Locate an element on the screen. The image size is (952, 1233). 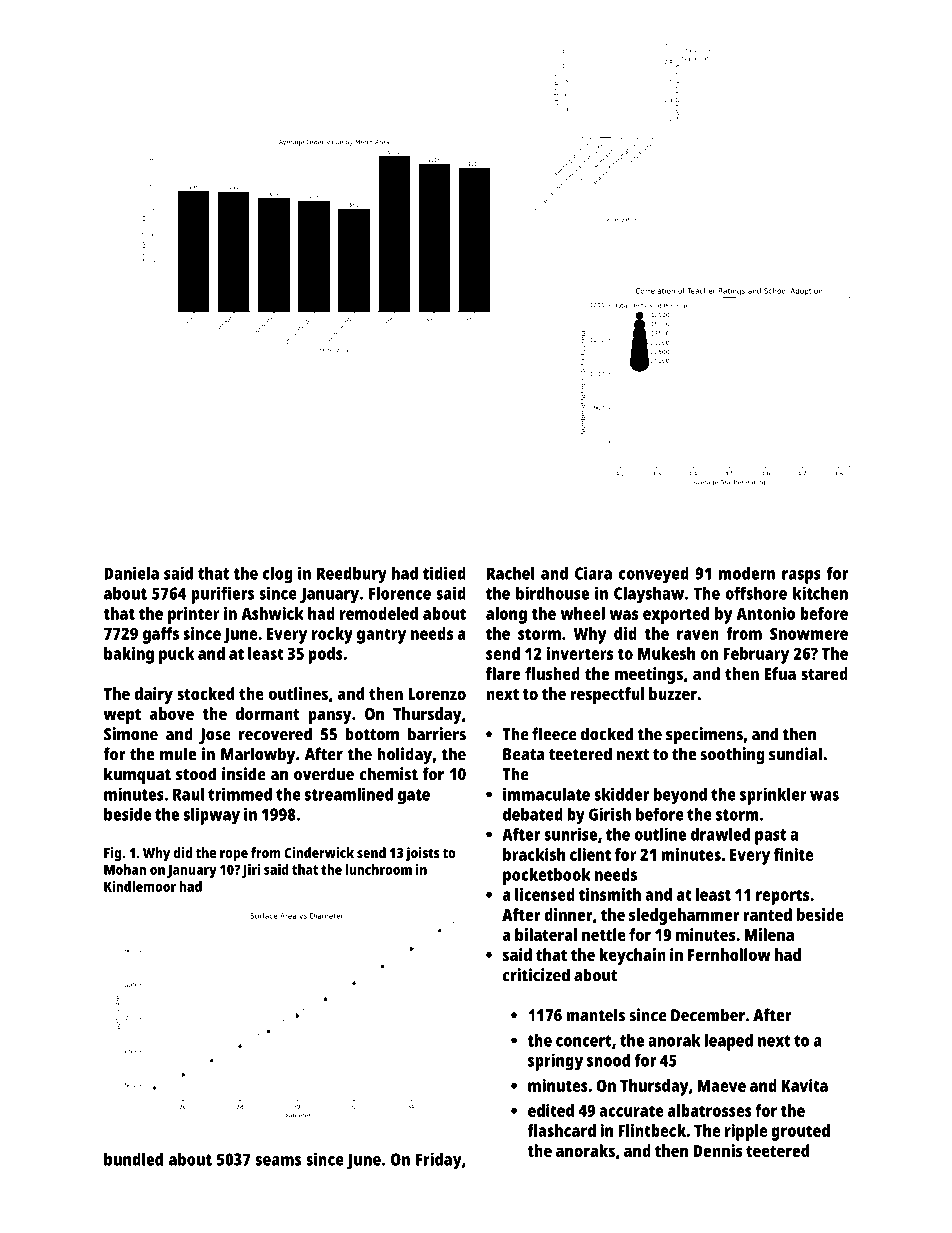
Florence is located at coordinates (400, 593).
